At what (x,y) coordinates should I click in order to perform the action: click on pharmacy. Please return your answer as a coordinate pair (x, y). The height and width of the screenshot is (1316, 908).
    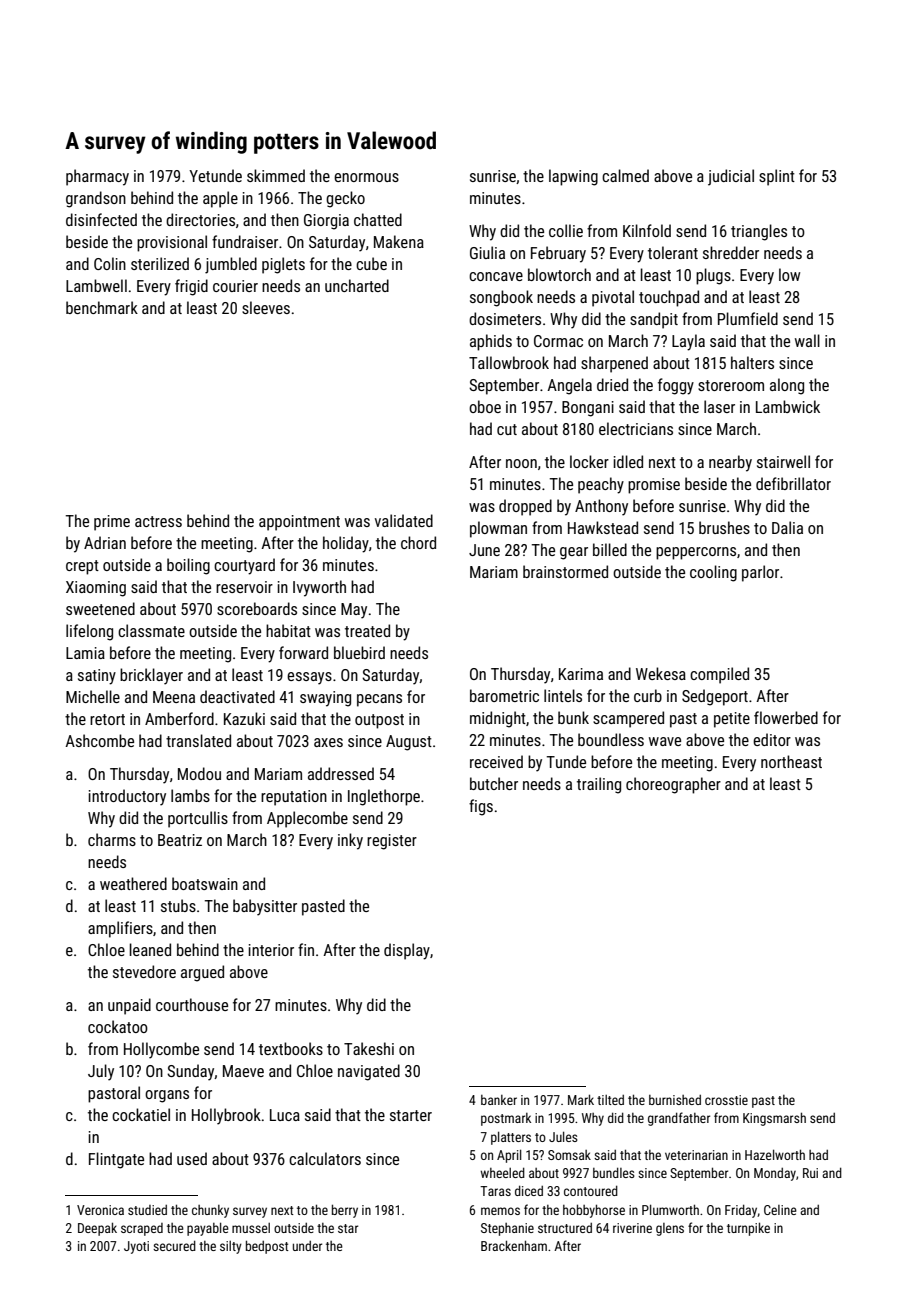
    Looking at the image, I should click on (97, 177).
